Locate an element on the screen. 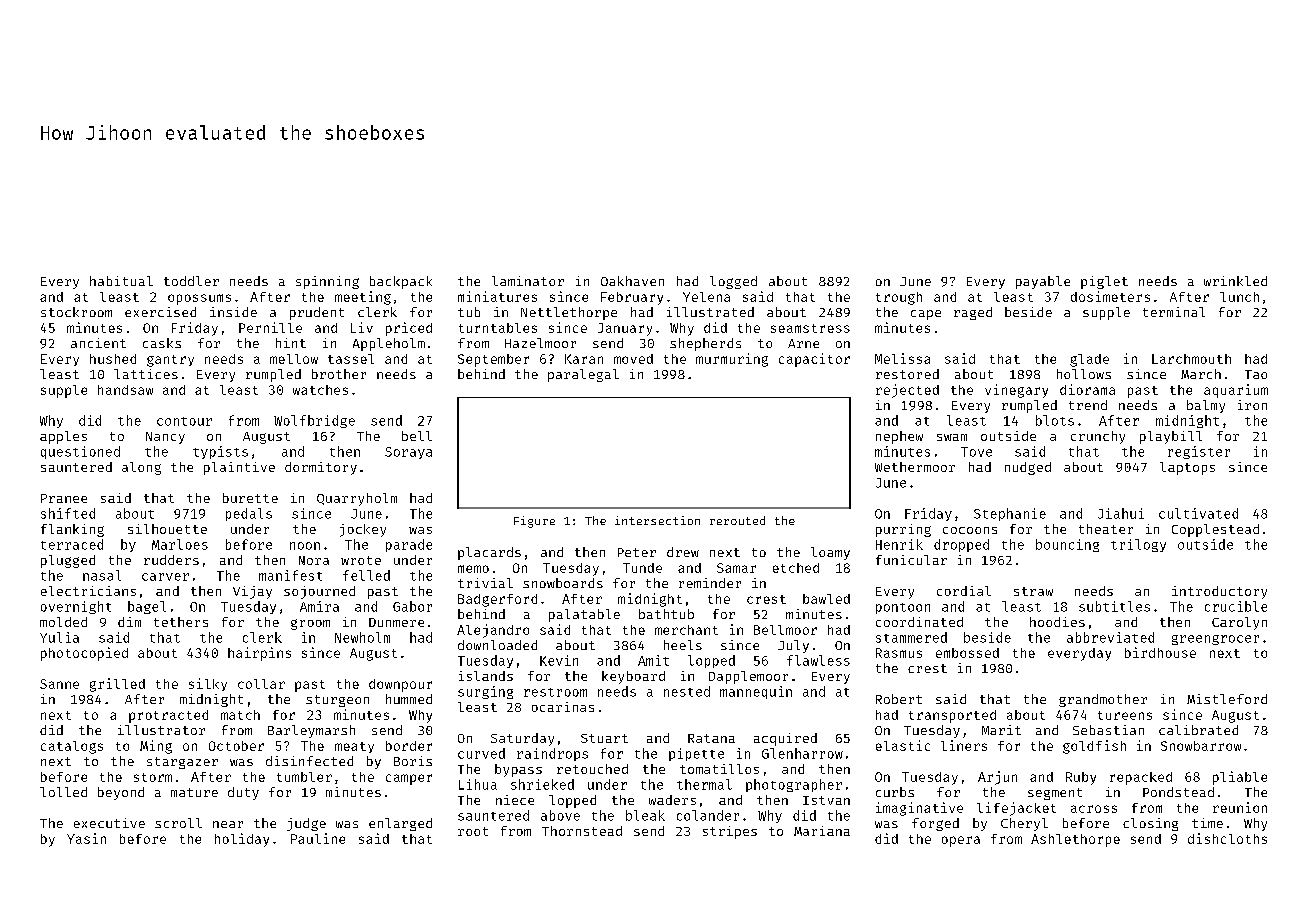 The width and height of the screenshot is (1308, 924). reminder is located at coordinates (710, 583).
